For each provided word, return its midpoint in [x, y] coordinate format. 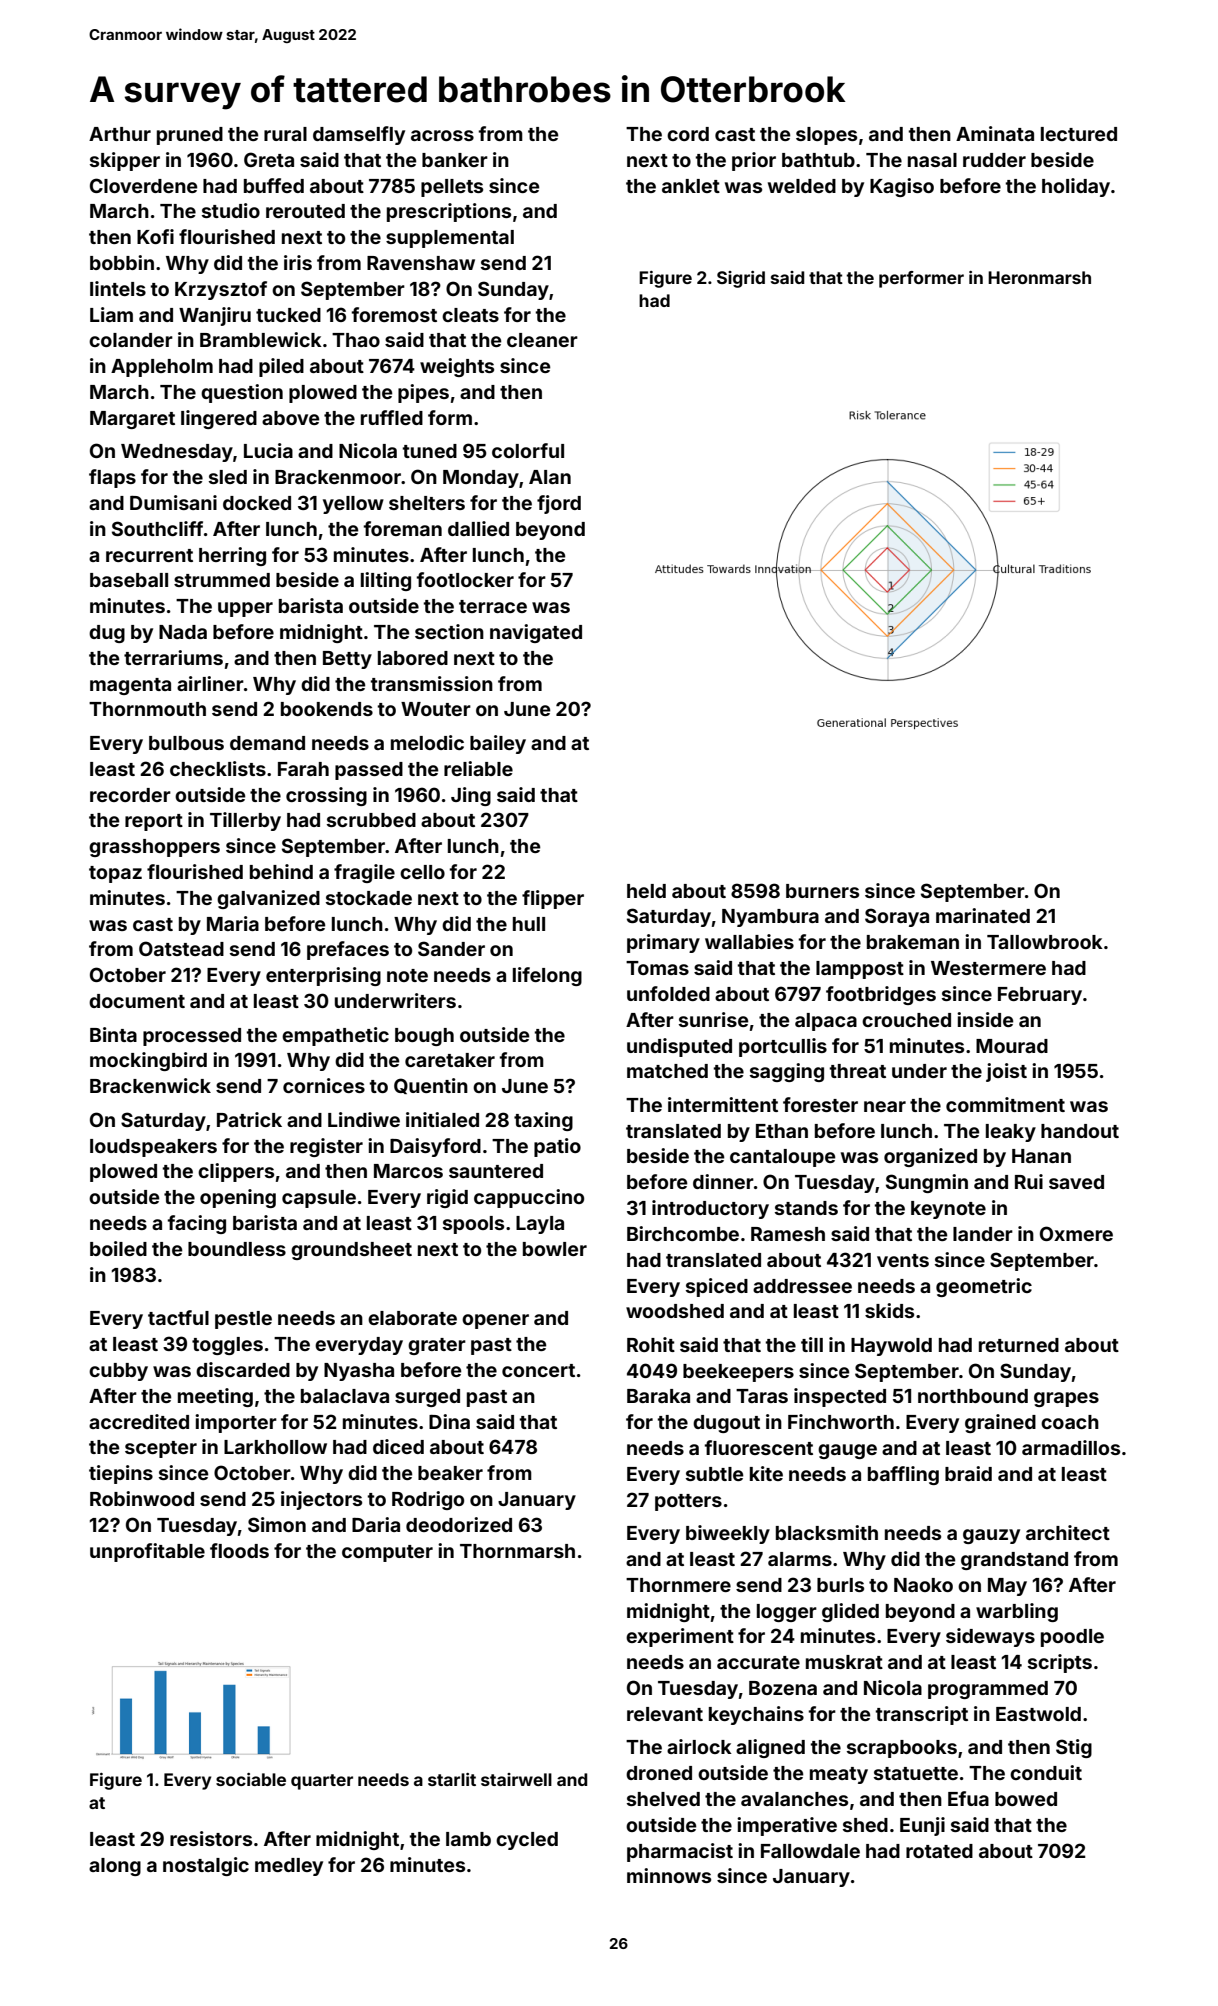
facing [197, 1224]
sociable [251, 1779]
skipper [125, 161]
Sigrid [741, 279]
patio [557, 1147]
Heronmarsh [1039, 277]
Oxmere [1076, 1233]
